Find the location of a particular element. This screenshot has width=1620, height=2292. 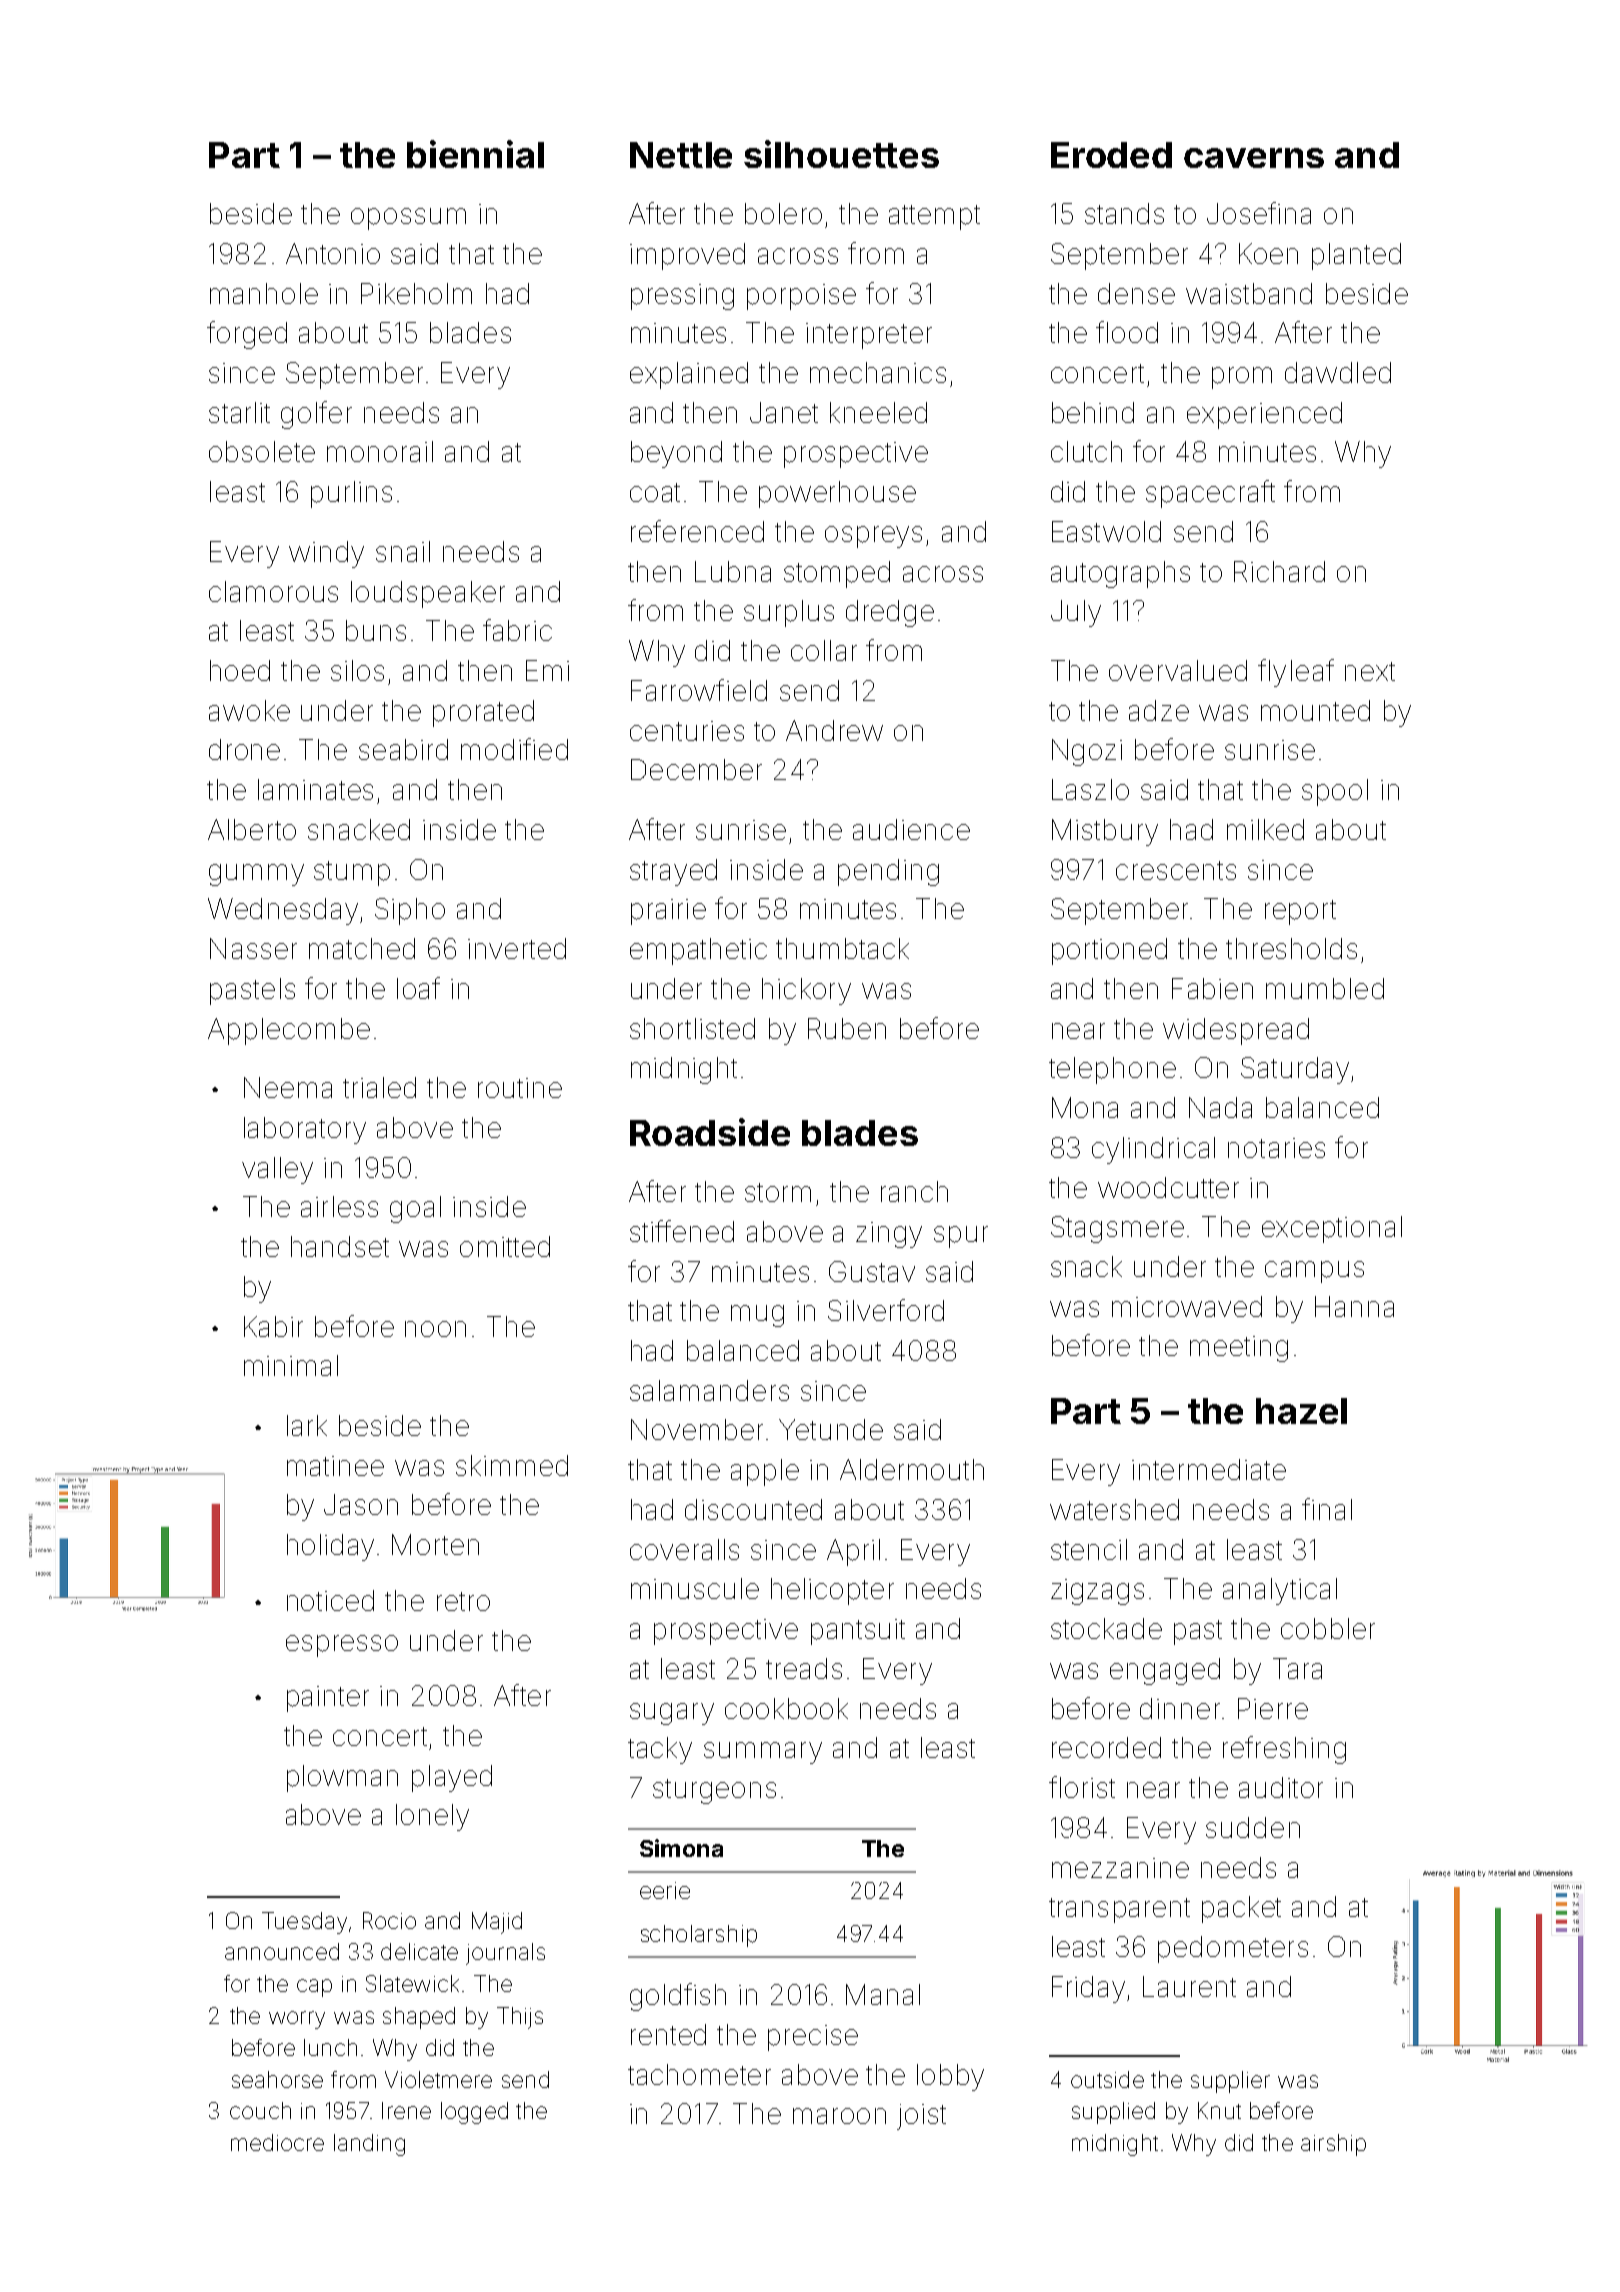

pantsuit is located at coordinates (858, 1632).
